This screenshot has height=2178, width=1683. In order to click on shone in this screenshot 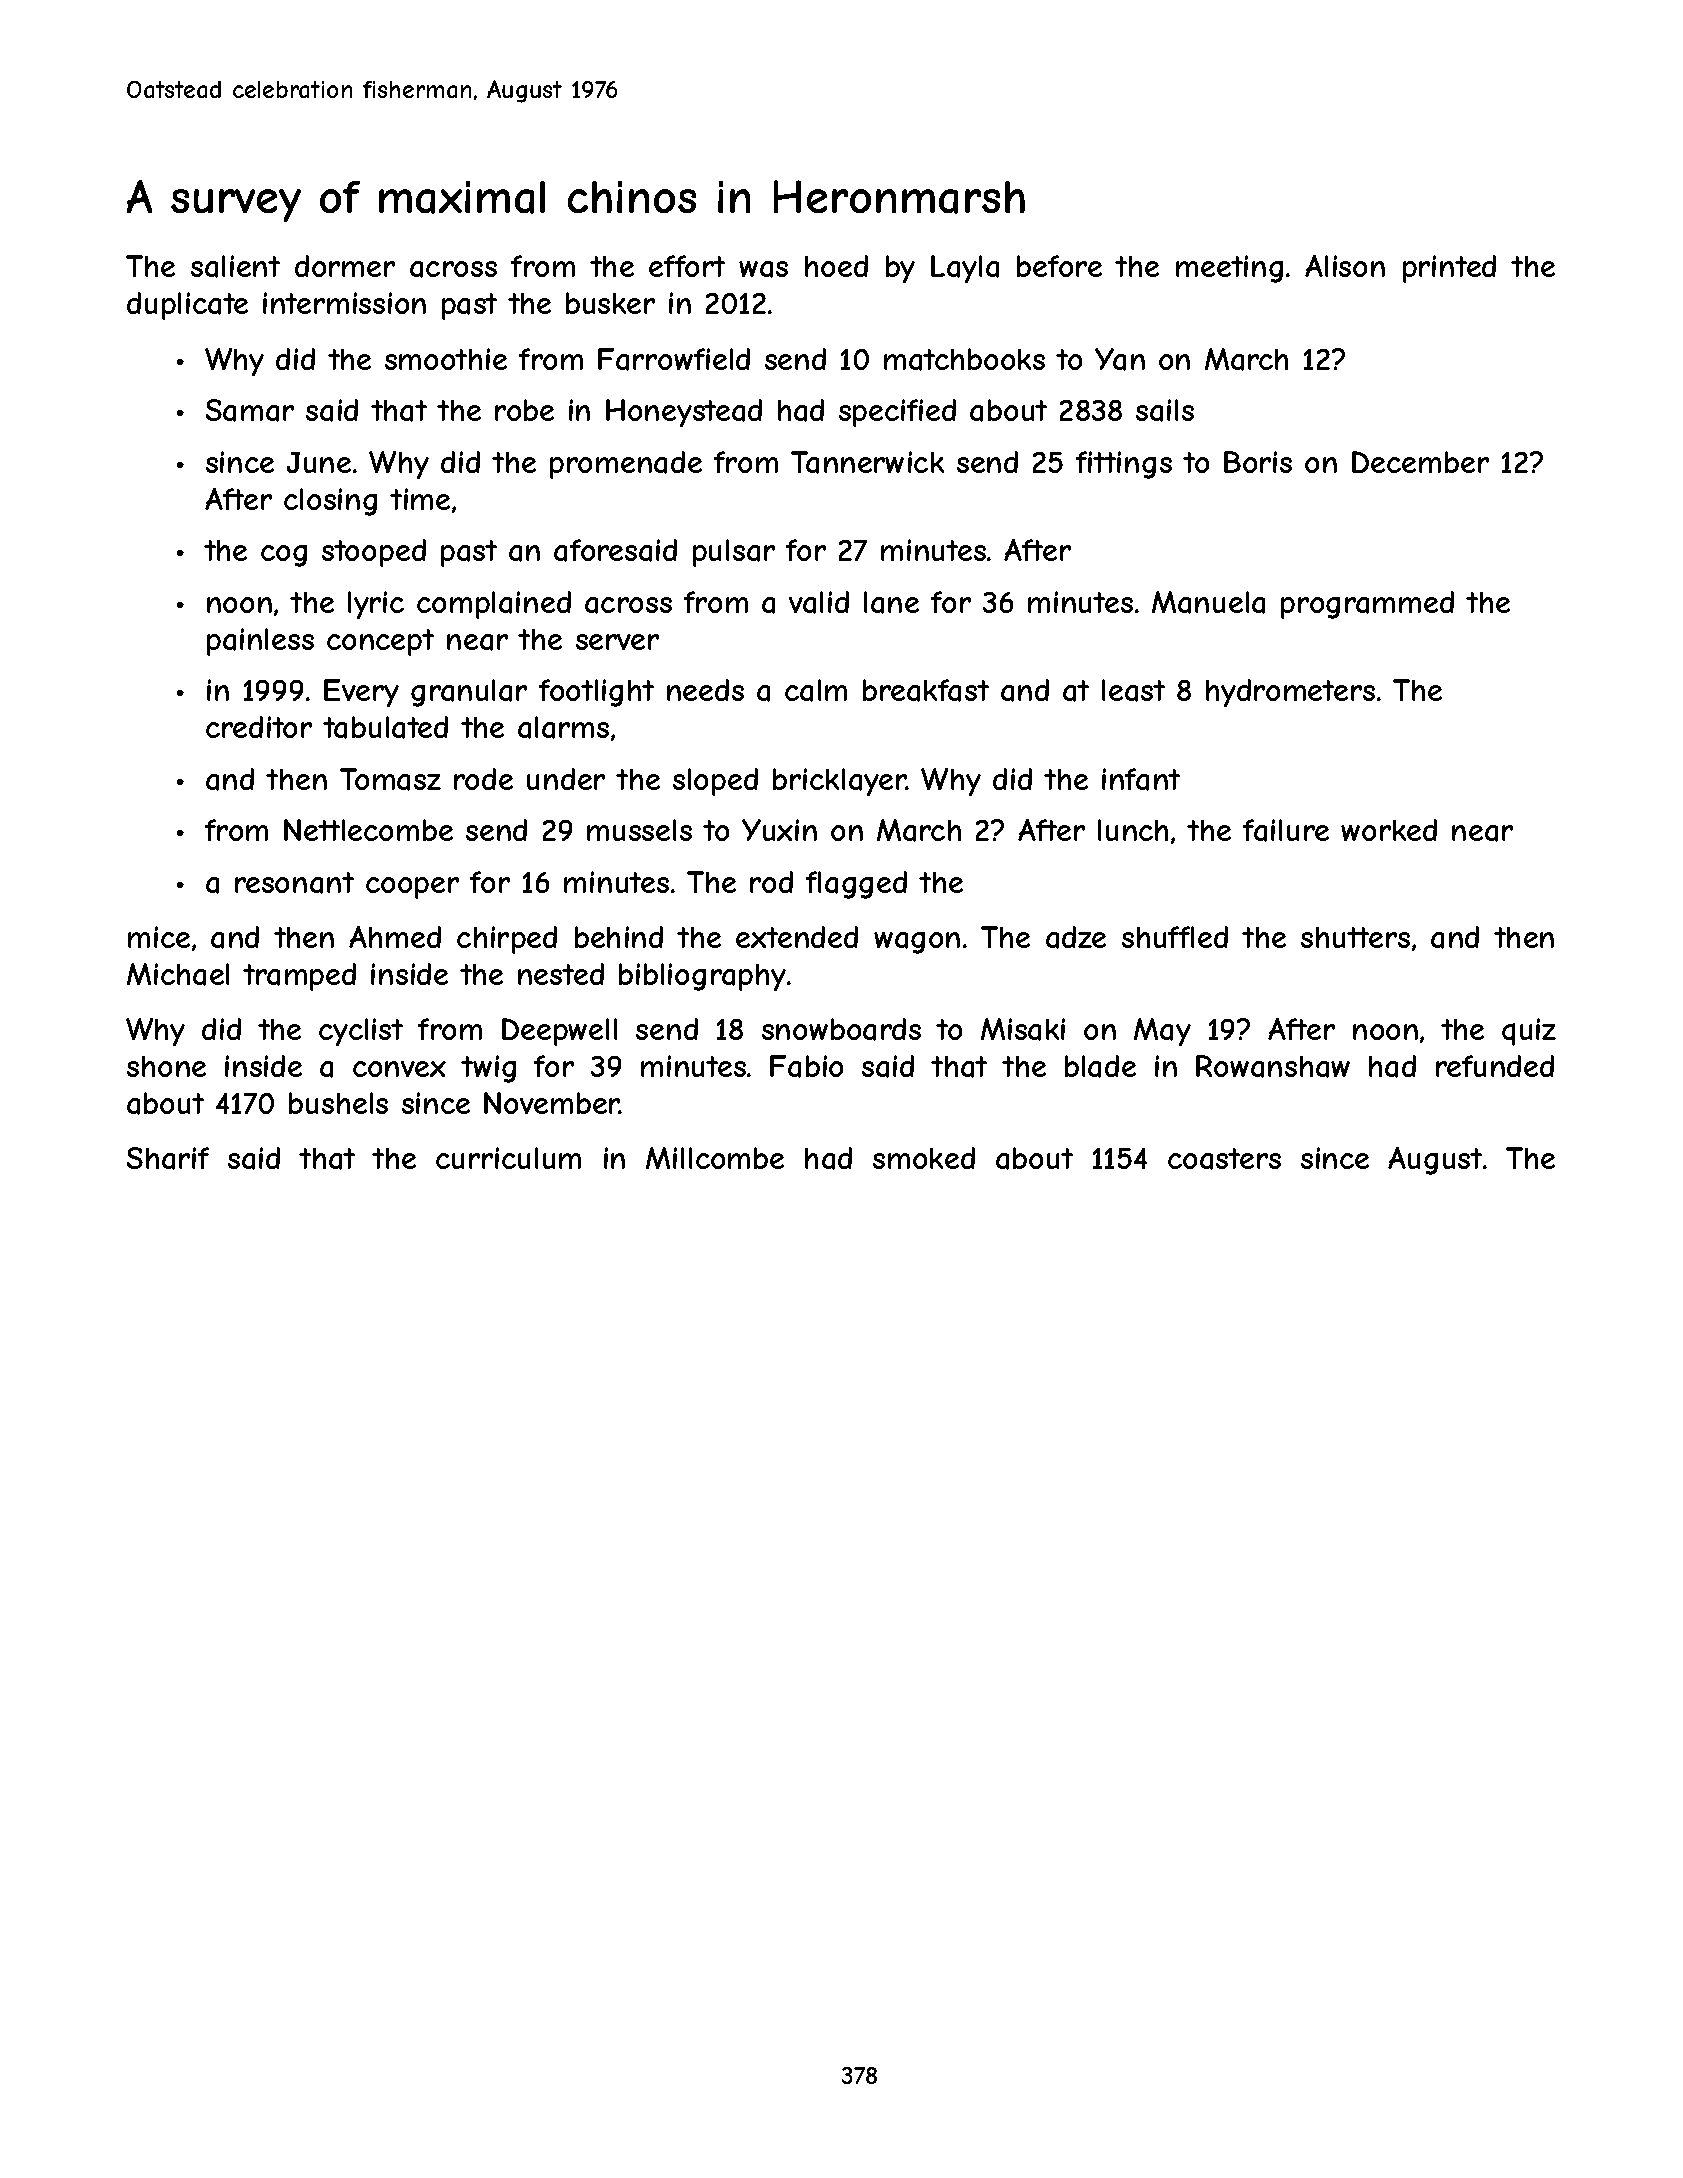, I will do `click(166, 1066)`.
